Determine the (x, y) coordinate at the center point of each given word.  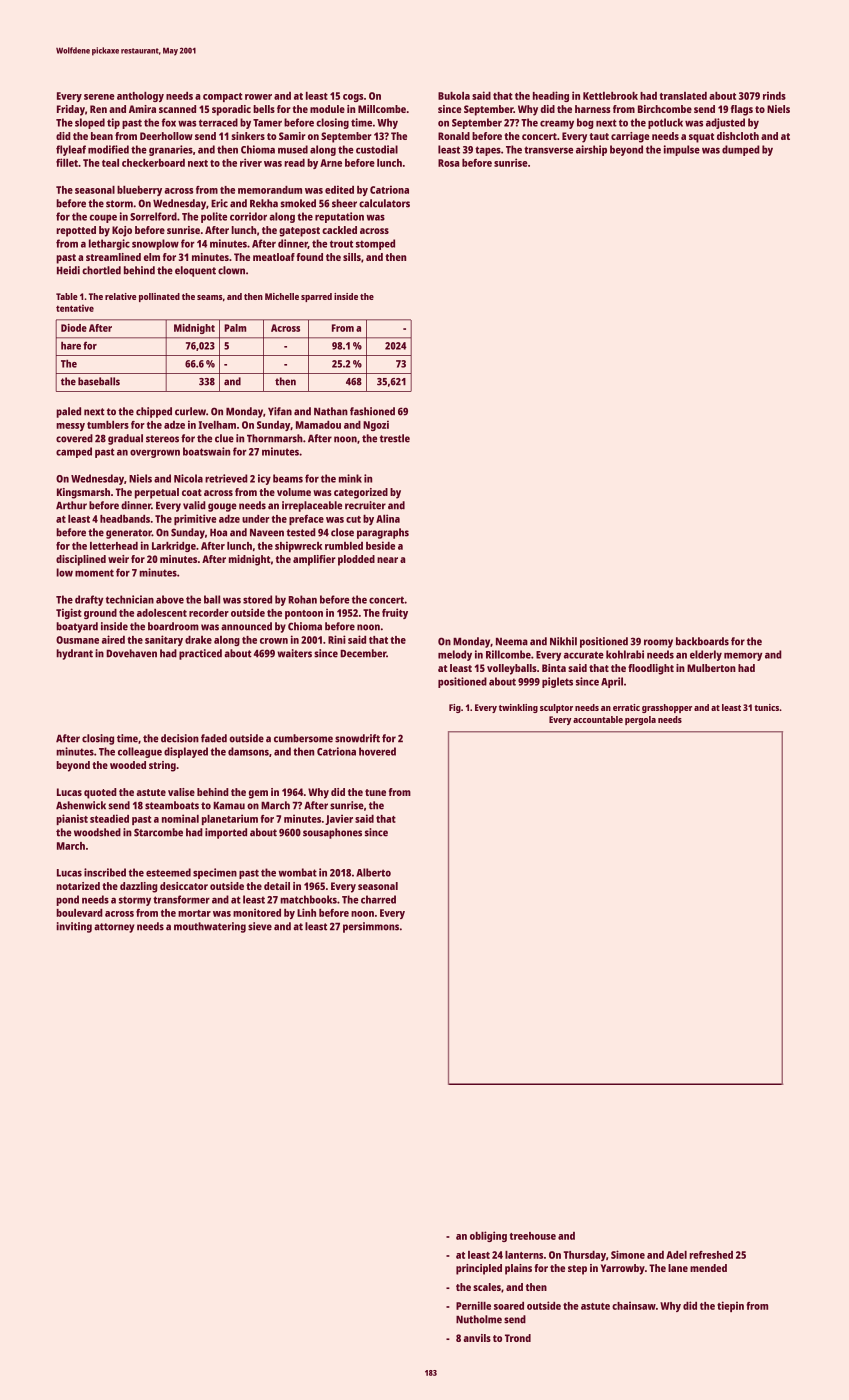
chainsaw (634, 1305)
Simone (628, 1254)
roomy (658, 643)
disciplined (81, 560)
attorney (114, 928)
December (363, 653)
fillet (67, 162)
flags (742, 110)
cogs (353, 98)
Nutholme (479, 1319)
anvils (477, 1338)
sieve (260, 926)
